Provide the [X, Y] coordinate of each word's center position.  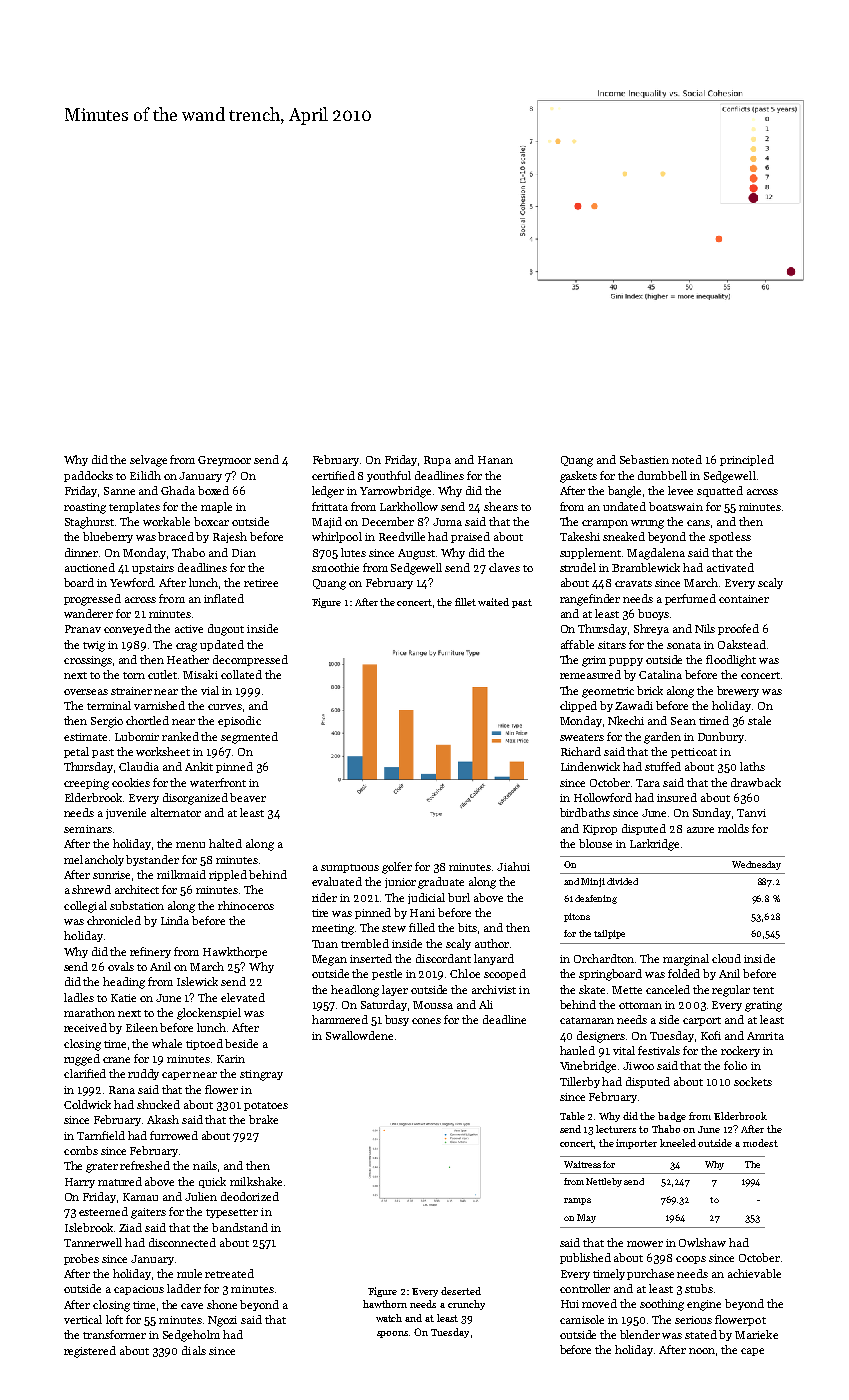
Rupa [437, 461]
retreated [229, 1273]
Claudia [139, 766]
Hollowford [603, 797]
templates [134, 507]
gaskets [578, 477]
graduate [441, 883]
